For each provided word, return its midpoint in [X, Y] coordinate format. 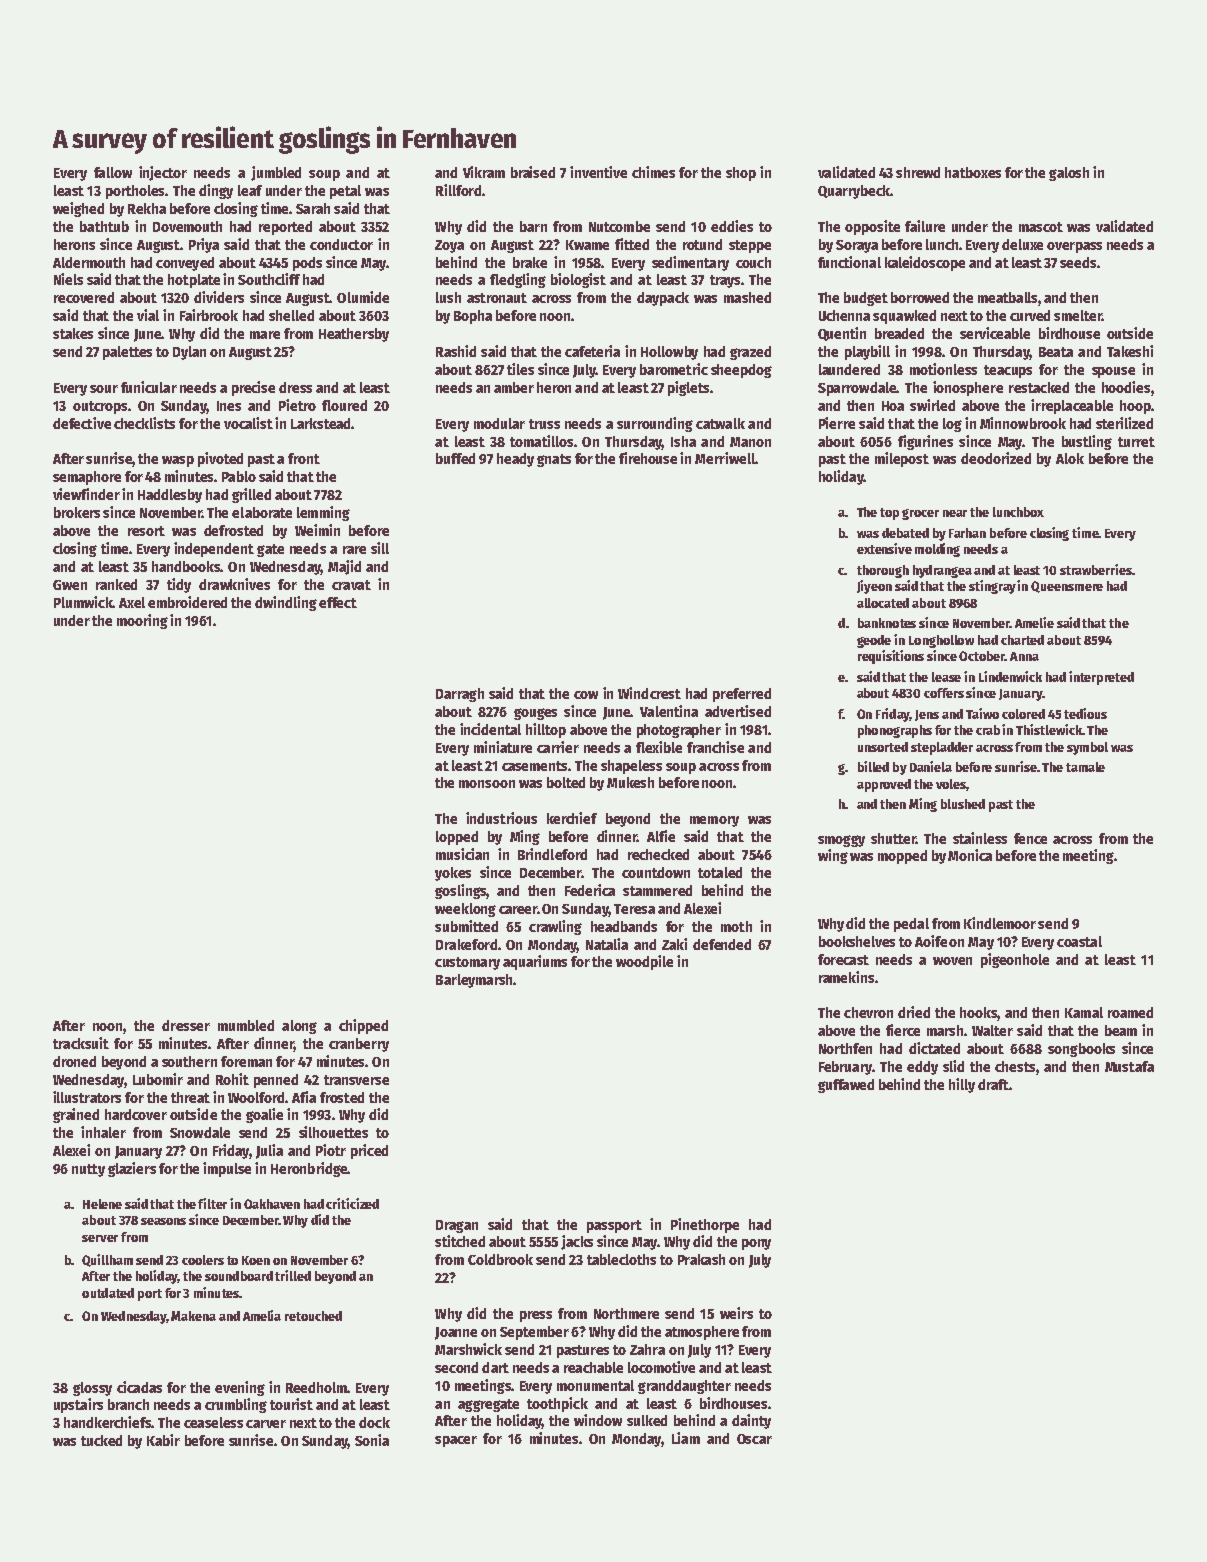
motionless [943, 369]
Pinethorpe [705, 1225]
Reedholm [316, 1387]
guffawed [846, 1086]
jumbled [276, 173]
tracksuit [81, 1043]
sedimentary [690, 263]
